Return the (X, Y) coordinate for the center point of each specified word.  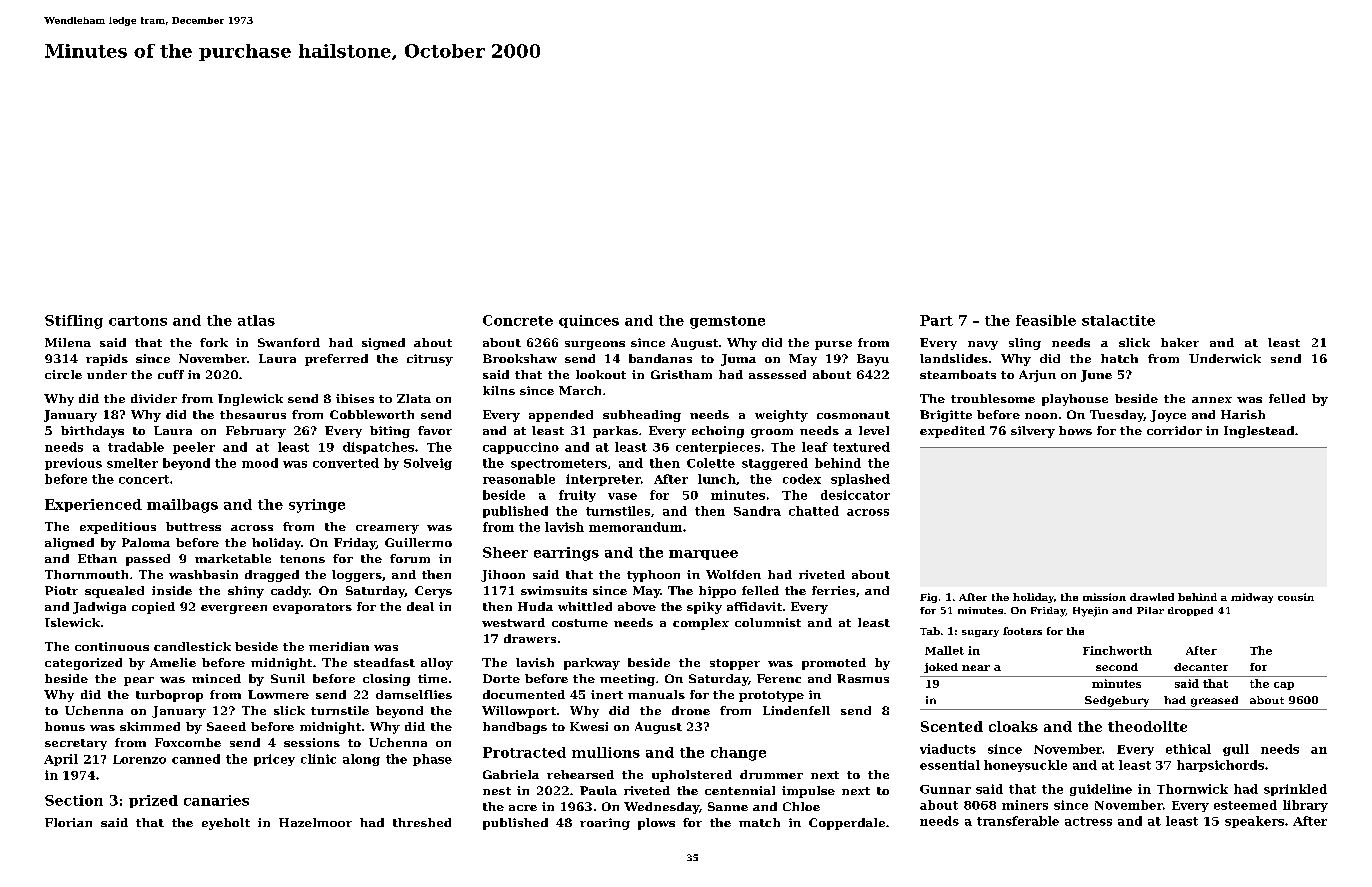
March (580, 390)
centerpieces (718, 448)
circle (63, 374)
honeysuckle (1025, 766)
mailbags (182, 506)
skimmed (150, 726)
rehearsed (580, 774)
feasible (1046, 320)
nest (497, 791)
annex (1212, 400)
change (738, 754)
